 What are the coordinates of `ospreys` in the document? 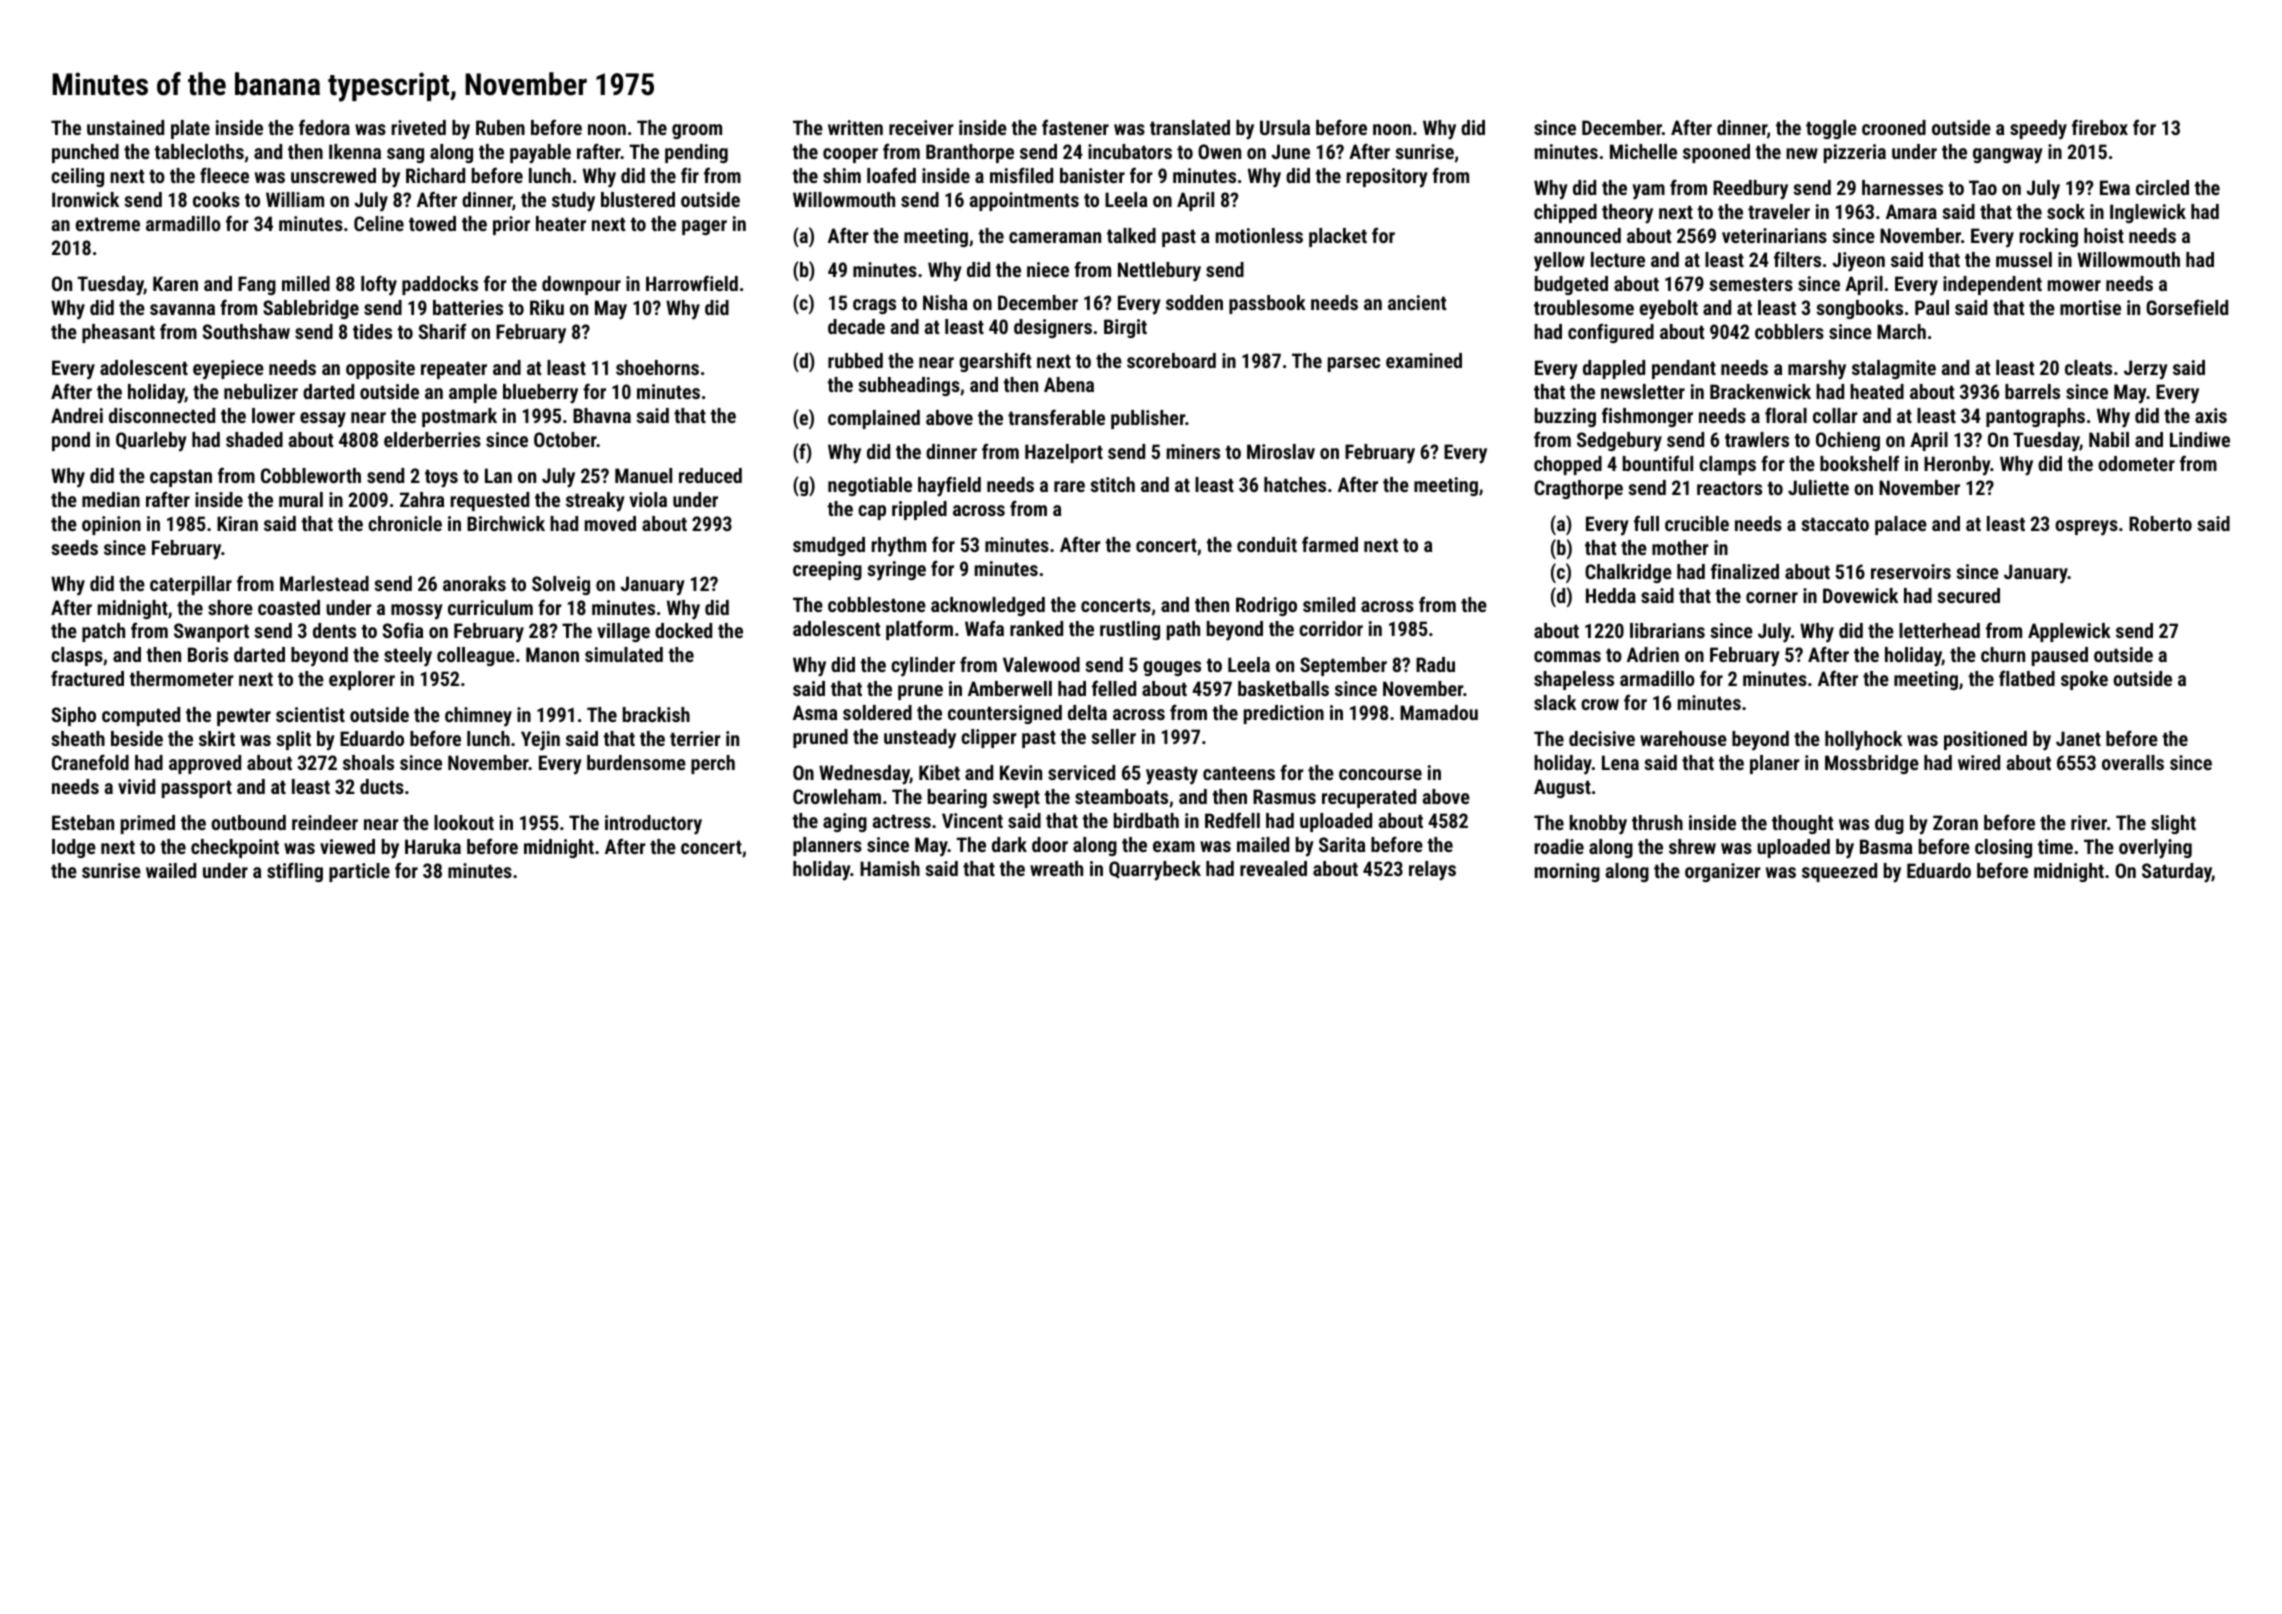 It's located at (2086, 528).
